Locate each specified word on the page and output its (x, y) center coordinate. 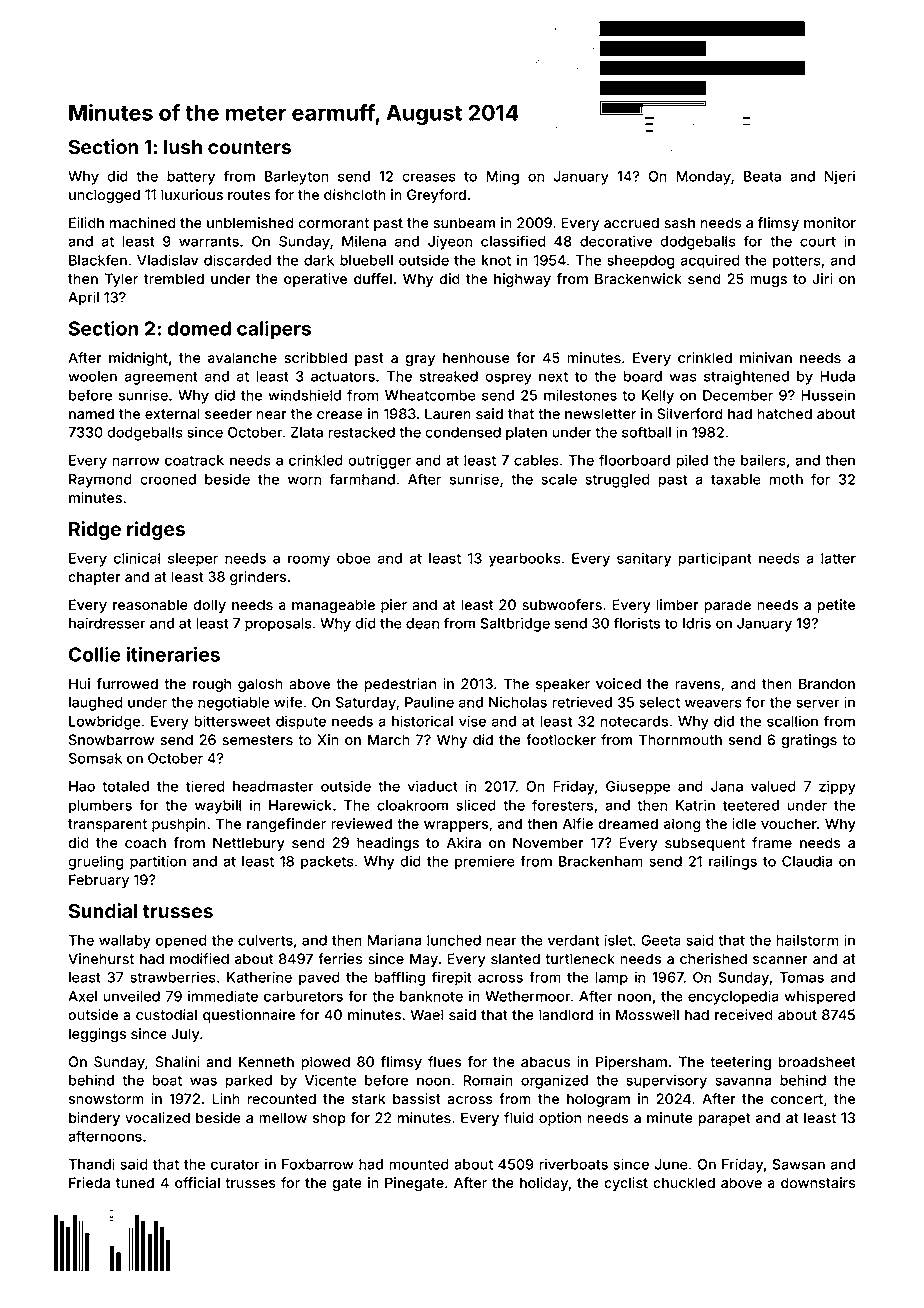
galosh (260, 685)
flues (444, 1061)
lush (183, 147)
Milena (364, 241)
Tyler (121, 280)
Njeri (840, 177)
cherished (713, 958)
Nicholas (518, 702)
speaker (563, 685)
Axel (82, 996)
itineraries (173, 654)
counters (249, 147)
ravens (697, 685)
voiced (618, 683)
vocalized (157, 1117)
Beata (762, 176)
